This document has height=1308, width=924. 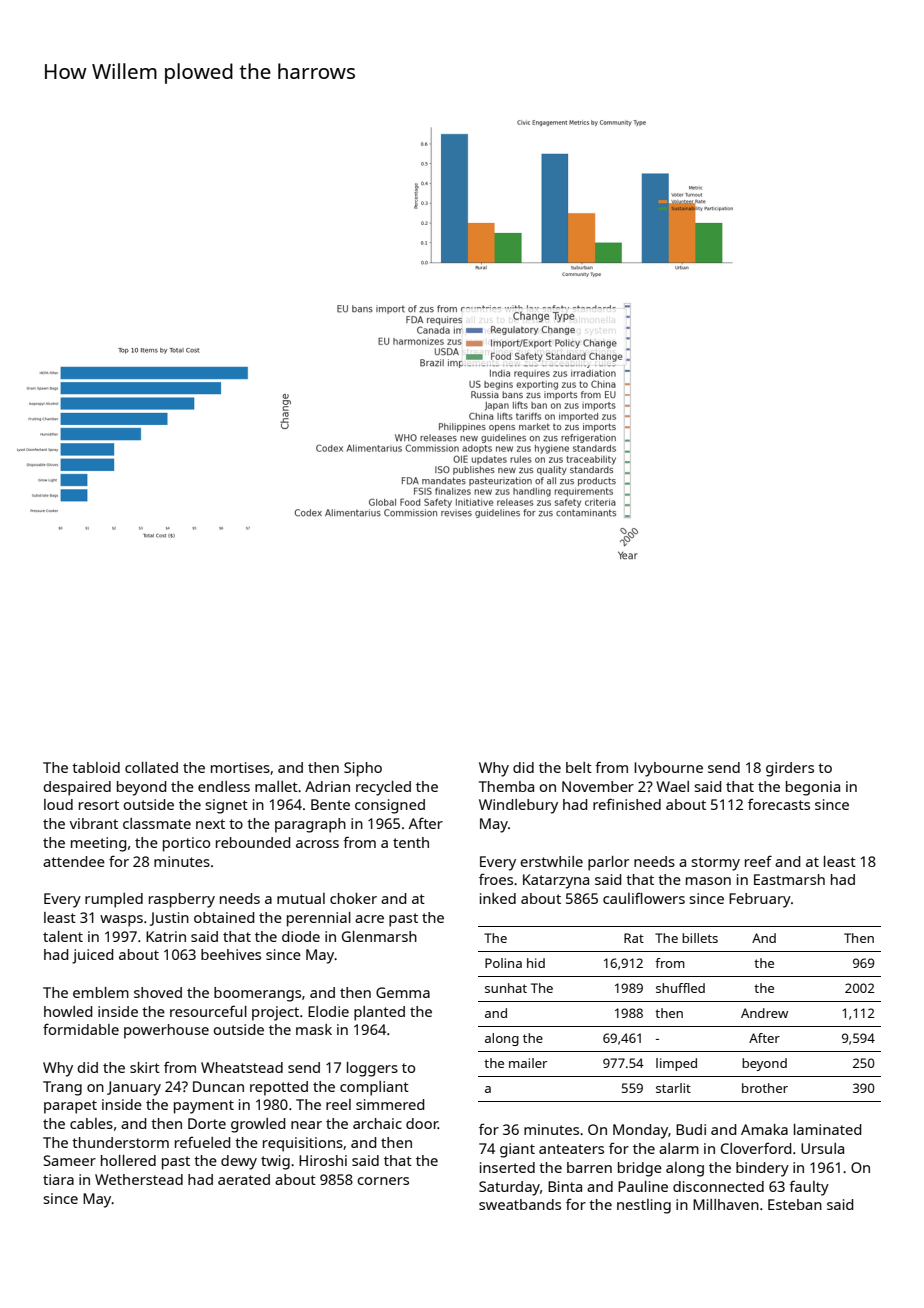 What do you see at coordinates (579, 767) in the document?
I see `belt` at bounding box center [579, 767].
